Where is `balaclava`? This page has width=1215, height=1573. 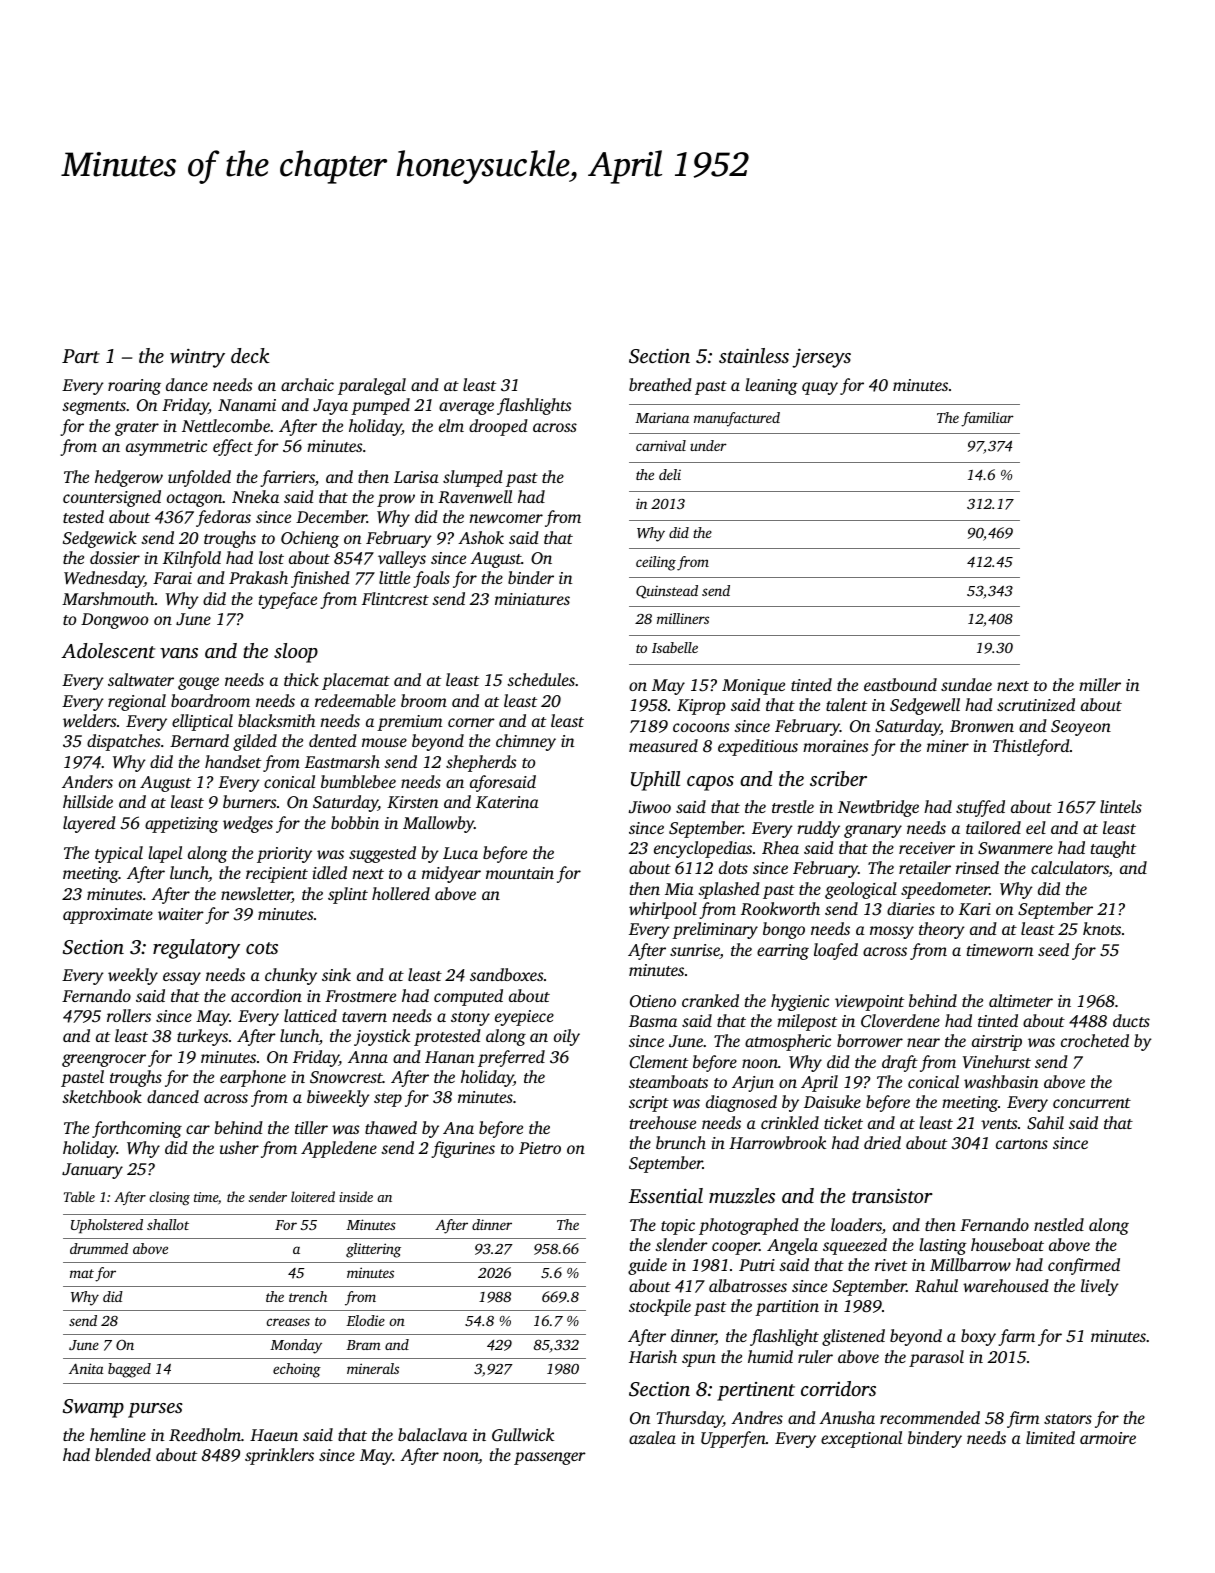
balaclava is located at coordinates (432, 1434).
